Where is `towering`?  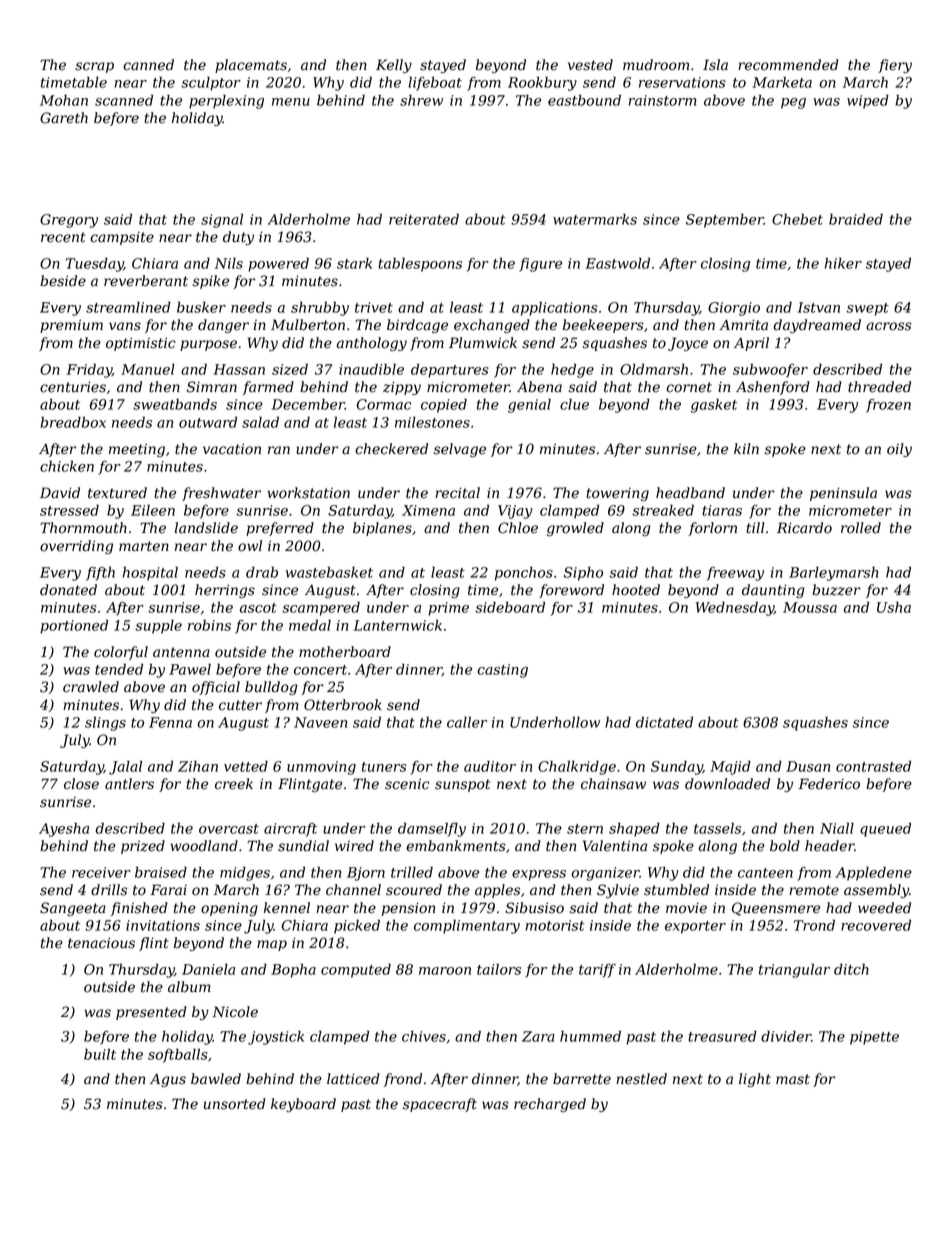
towering is located at coordinates (617, 494).
